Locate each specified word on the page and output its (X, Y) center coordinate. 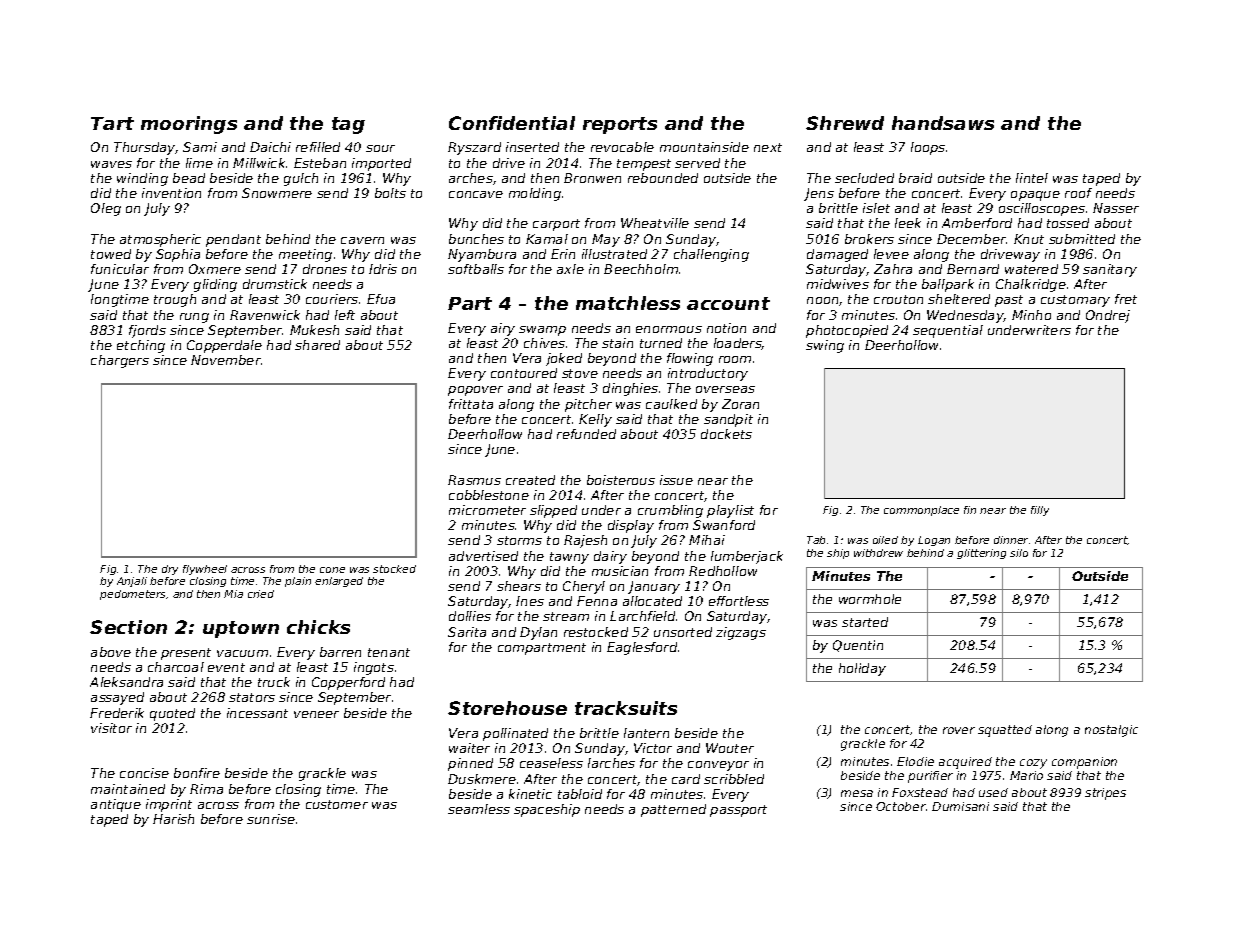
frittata (471, 404)
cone (332, 570)
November (226, 360)
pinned (470, 764)
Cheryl (584, 587)
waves (111, 164)
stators (252, 697)
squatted (1005, 731)
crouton (898, 299)
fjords (147, 331)
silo (1019, 553)
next (768, 147)
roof (1078, 193)
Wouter (730, 748)
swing (825, 346)
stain (617, 343)
